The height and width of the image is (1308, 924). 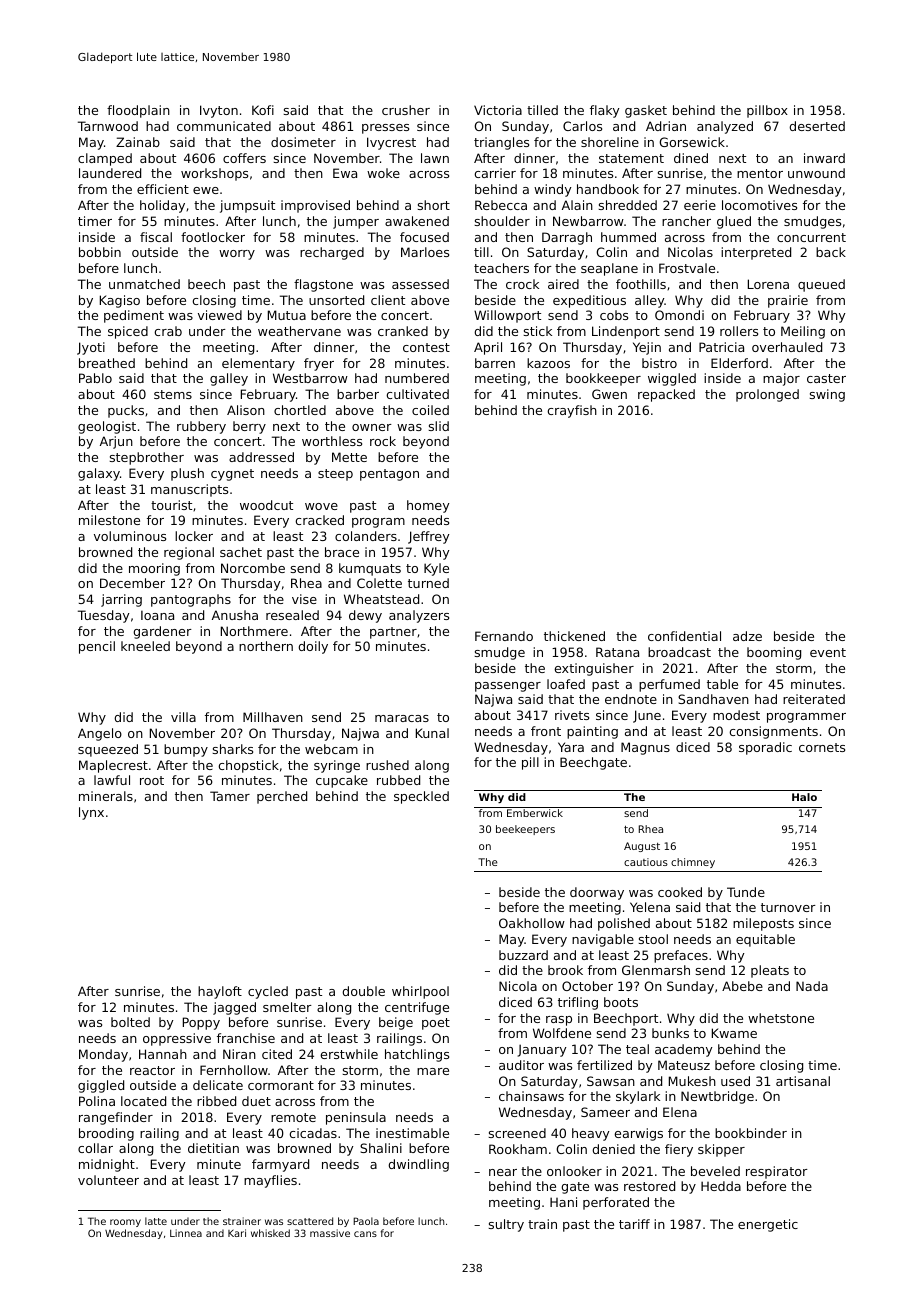 What do you see at coordinates (567, 238) in the image?
I see `Darragh` at bounding box center [567, 238].
